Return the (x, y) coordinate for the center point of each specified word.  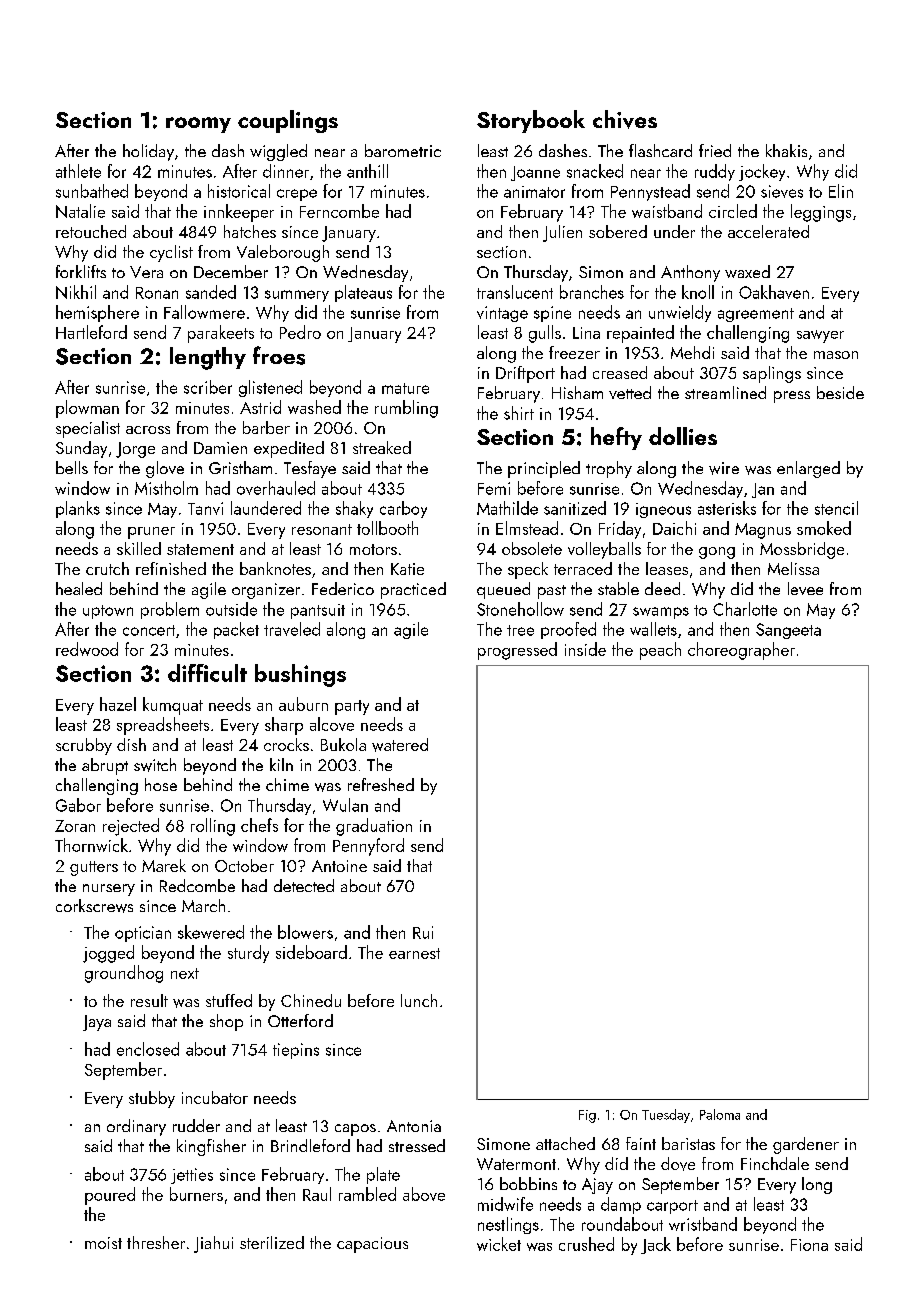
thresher (156, 1242)
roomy (198, 125)
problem (170, 610)
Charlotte (745, 609)
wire (724, 468)
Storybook (531, 121)
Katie (407, 569)
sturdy (248, 954)
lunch (419, 1000)
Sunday (81, 449)
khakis (786, 150)
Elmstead (527, 528)
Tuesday (666, 1116)
